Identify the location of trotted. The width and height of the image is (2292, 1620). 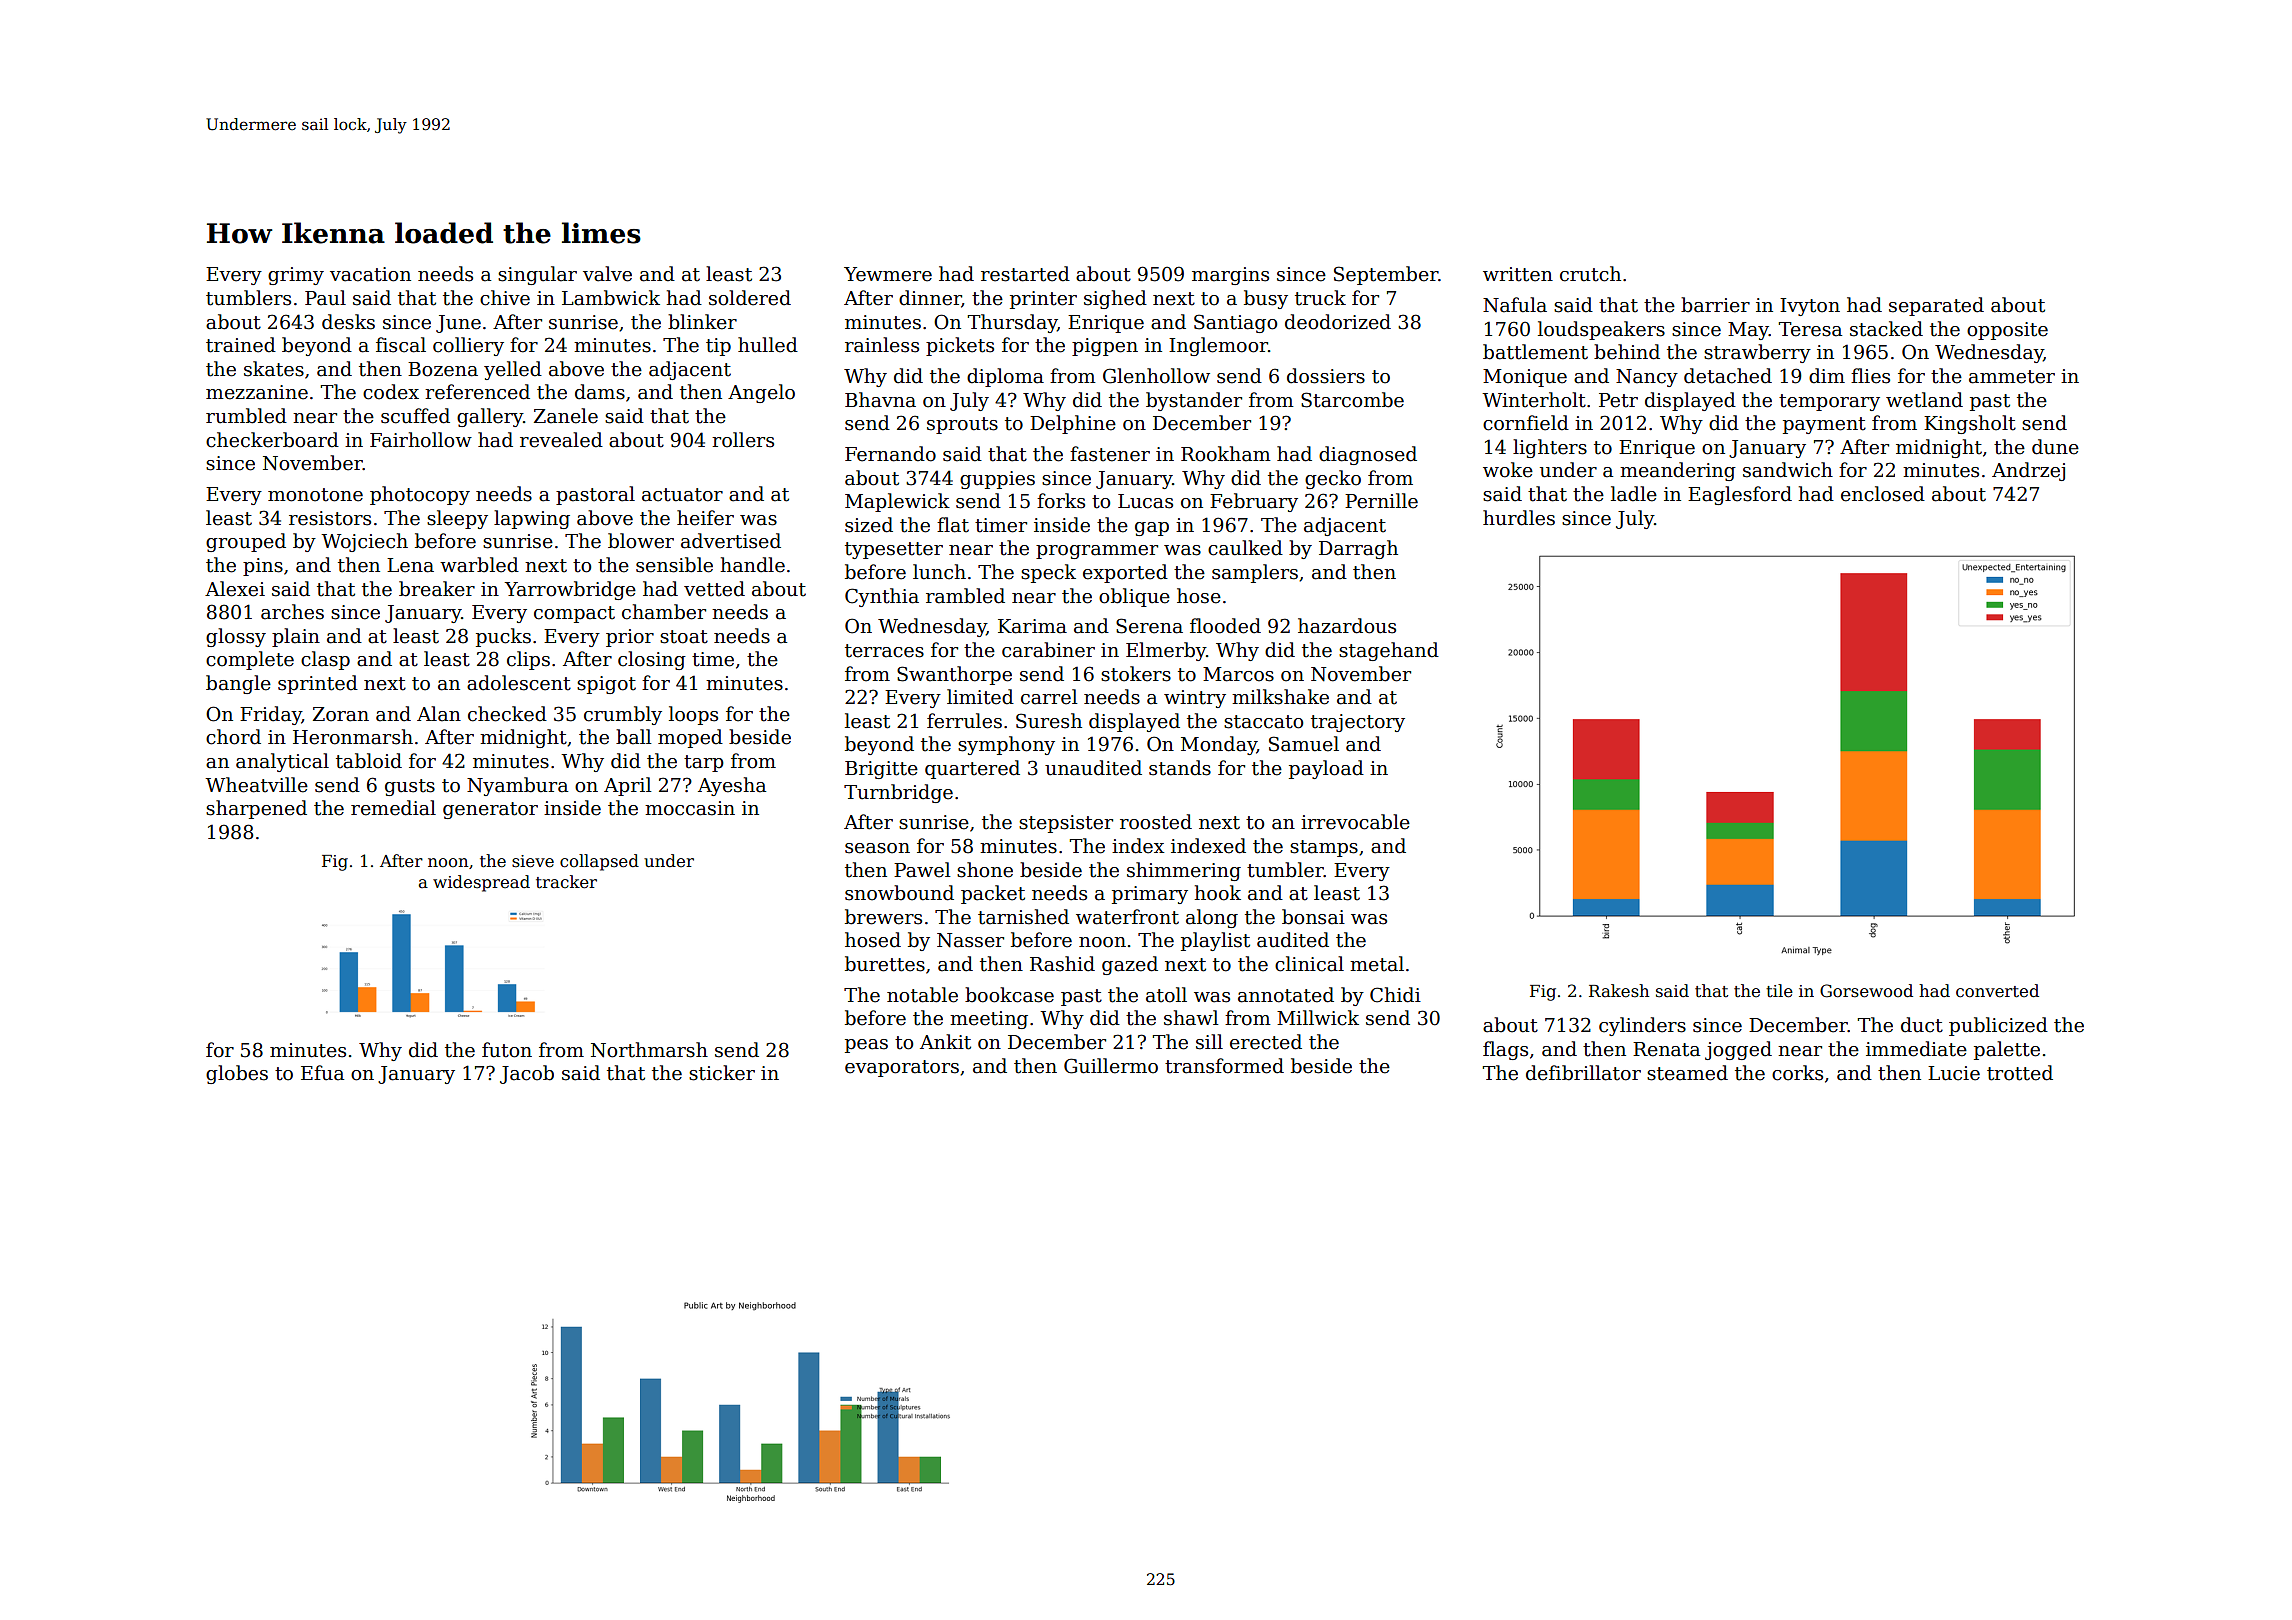
(2020, 1073).
